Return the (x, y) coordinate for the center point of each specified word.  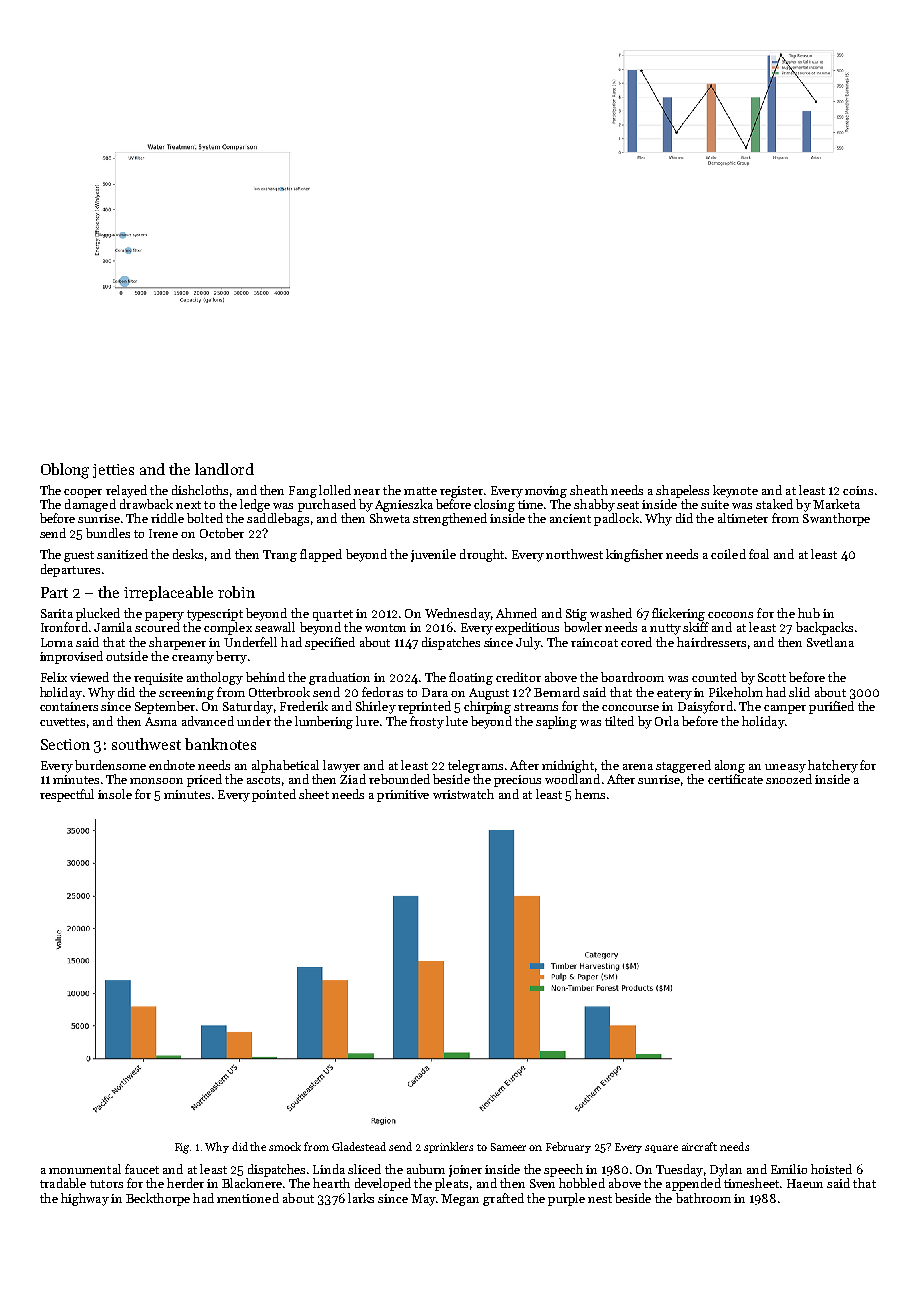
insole (115, 794)
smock (285, 1146)
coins (858, 490)
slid (799, 692)
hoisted (831, 1169)
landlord (224, 469)
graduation (339, 678)
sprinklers (448, 1147)
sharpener (177, 643)
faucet (142, 1169)
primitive (403, 796)
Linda (329, 1169)
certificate (735, 779)
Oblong (65, 471)
